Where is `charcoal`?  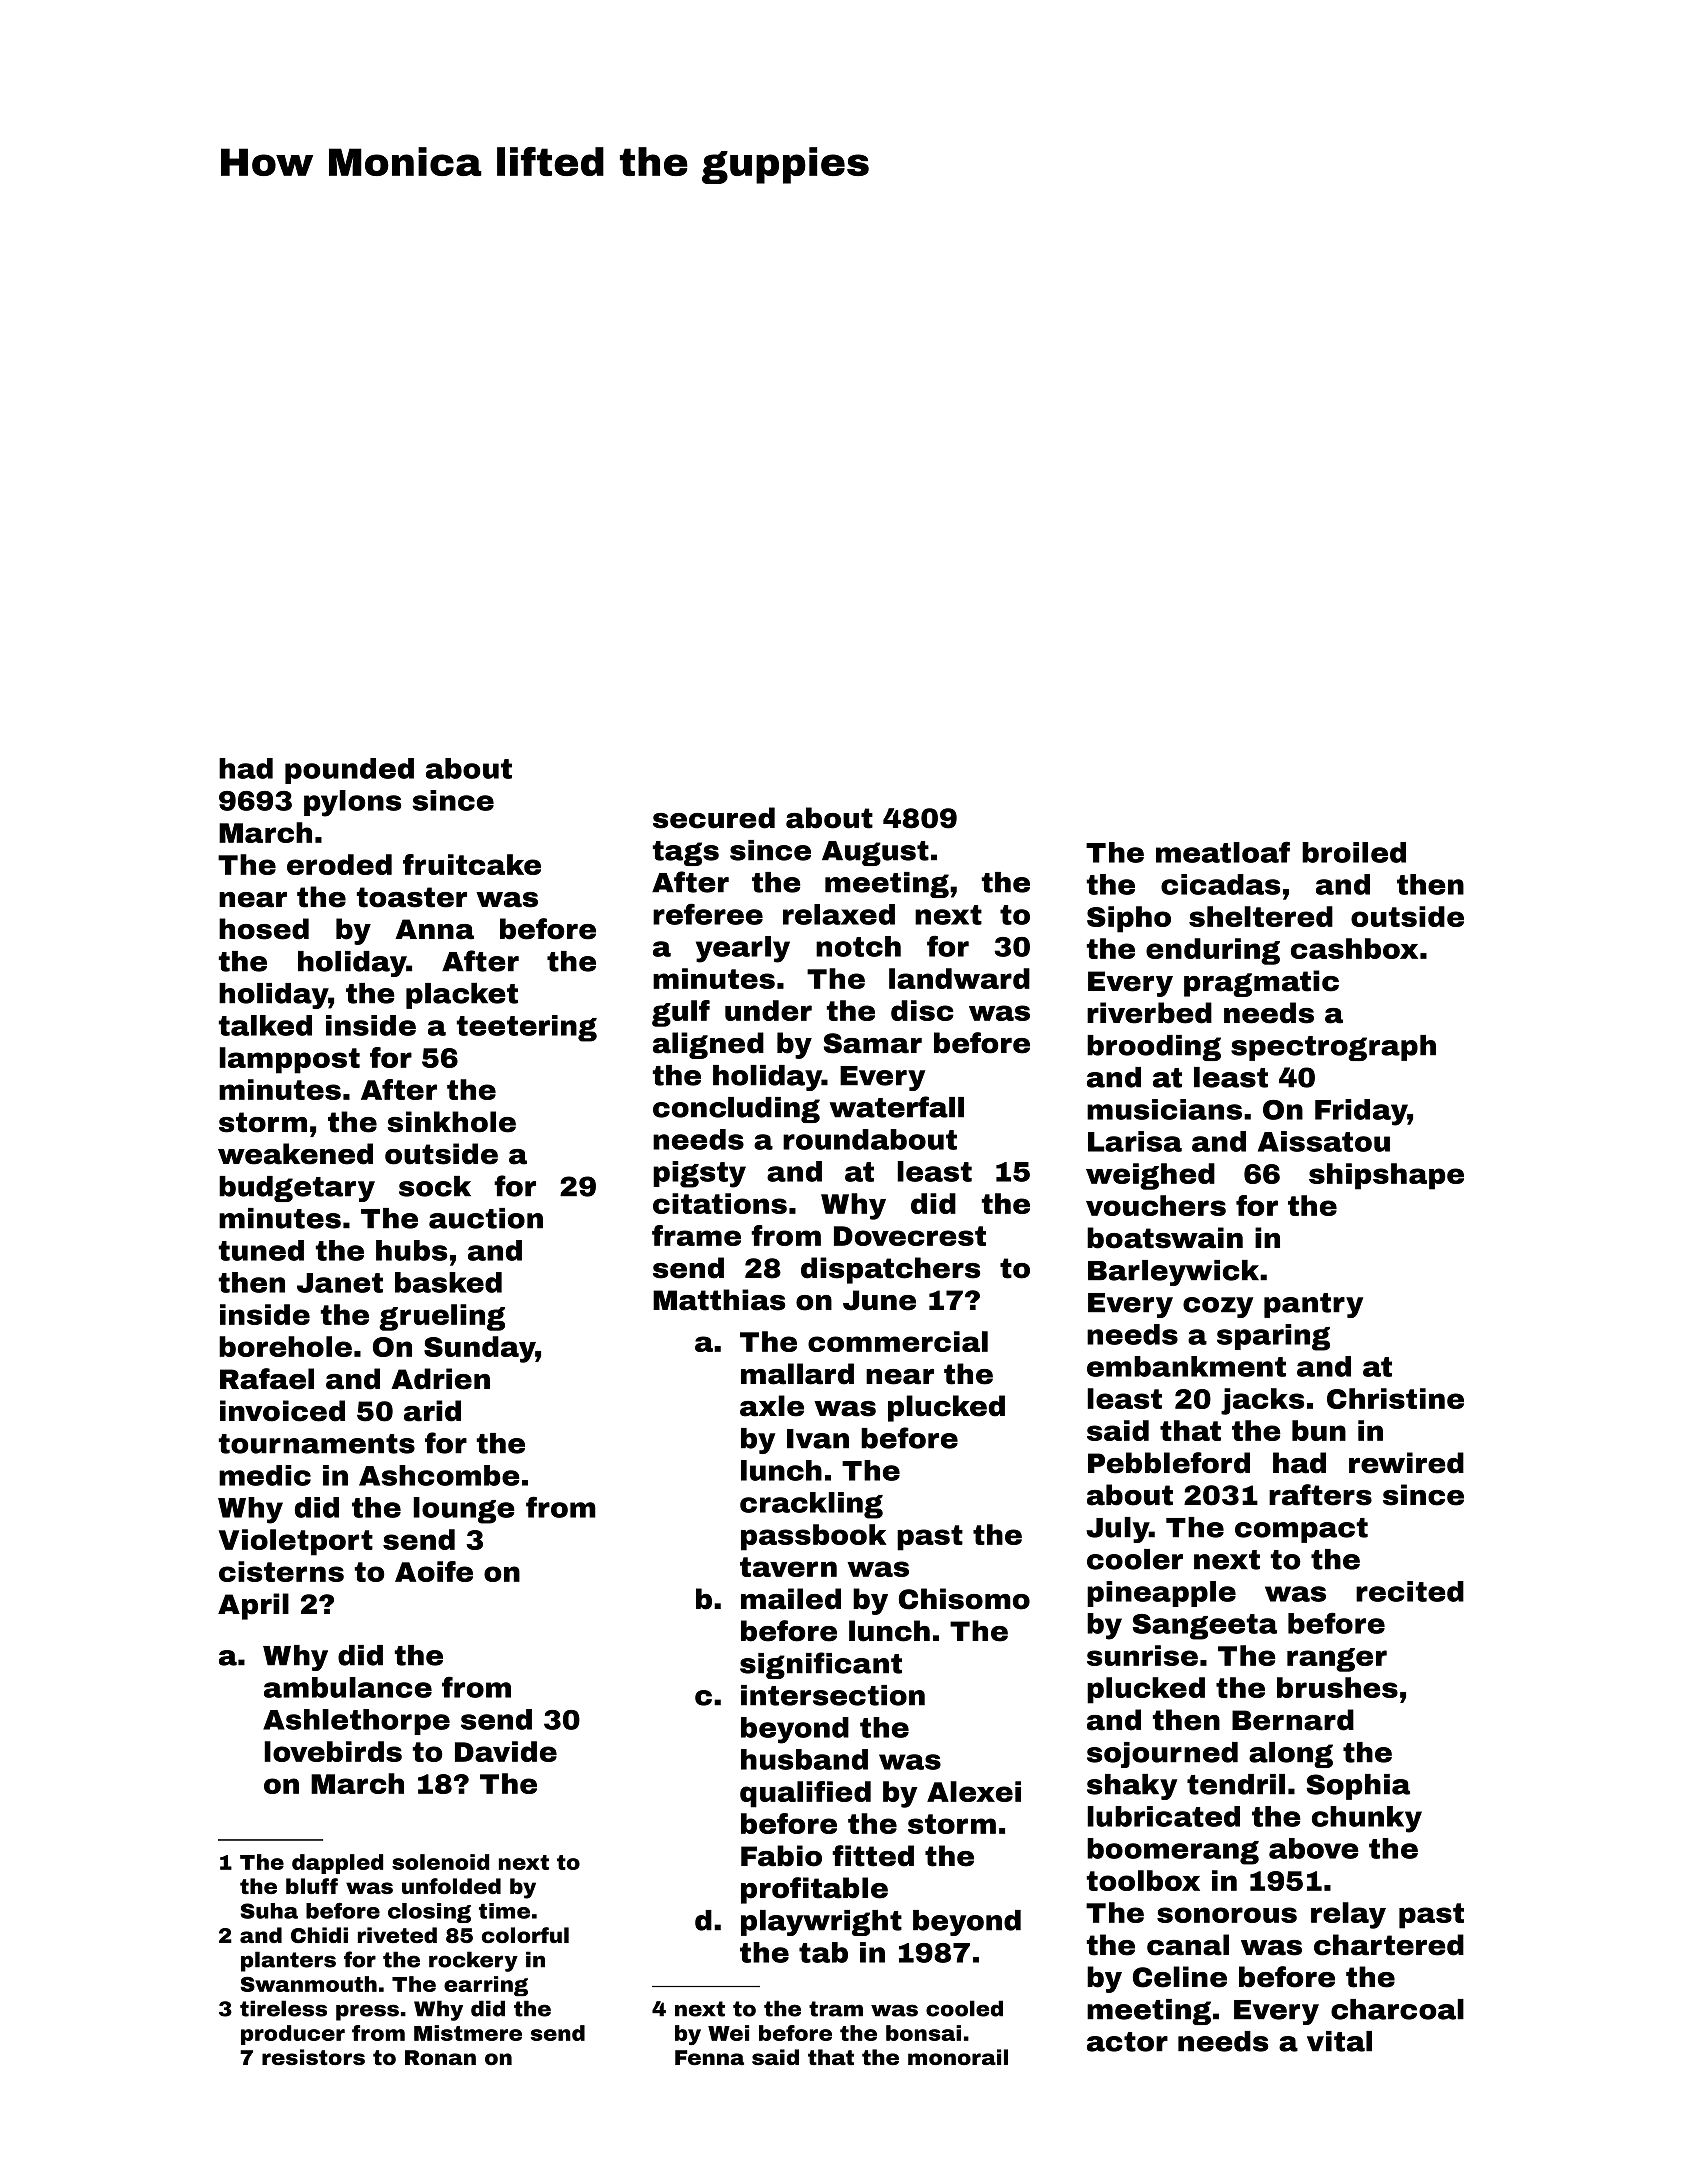 charcoal is located at coordinates (1397, 2009).
